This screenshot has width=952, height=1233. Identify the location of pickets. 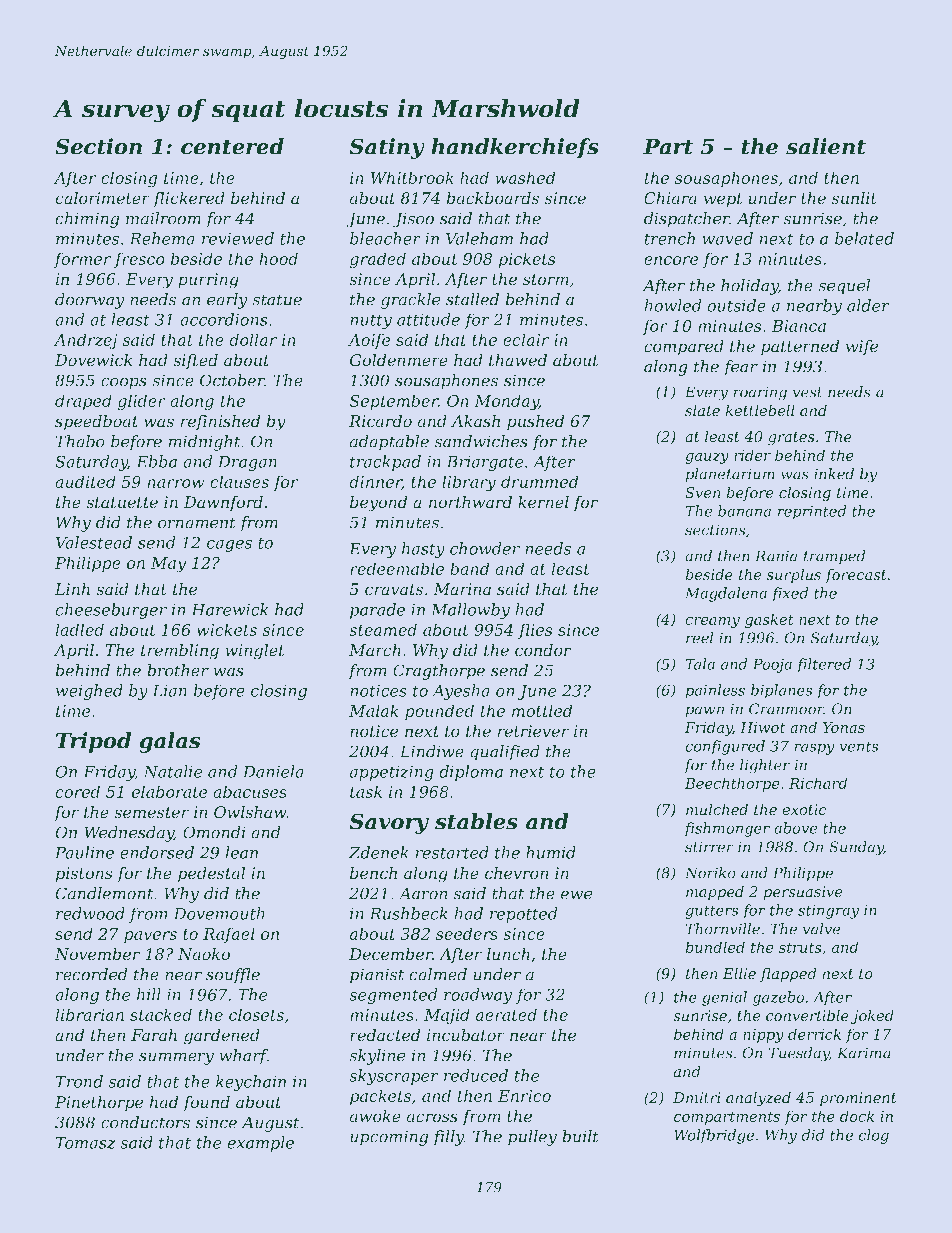
(527, 260).
